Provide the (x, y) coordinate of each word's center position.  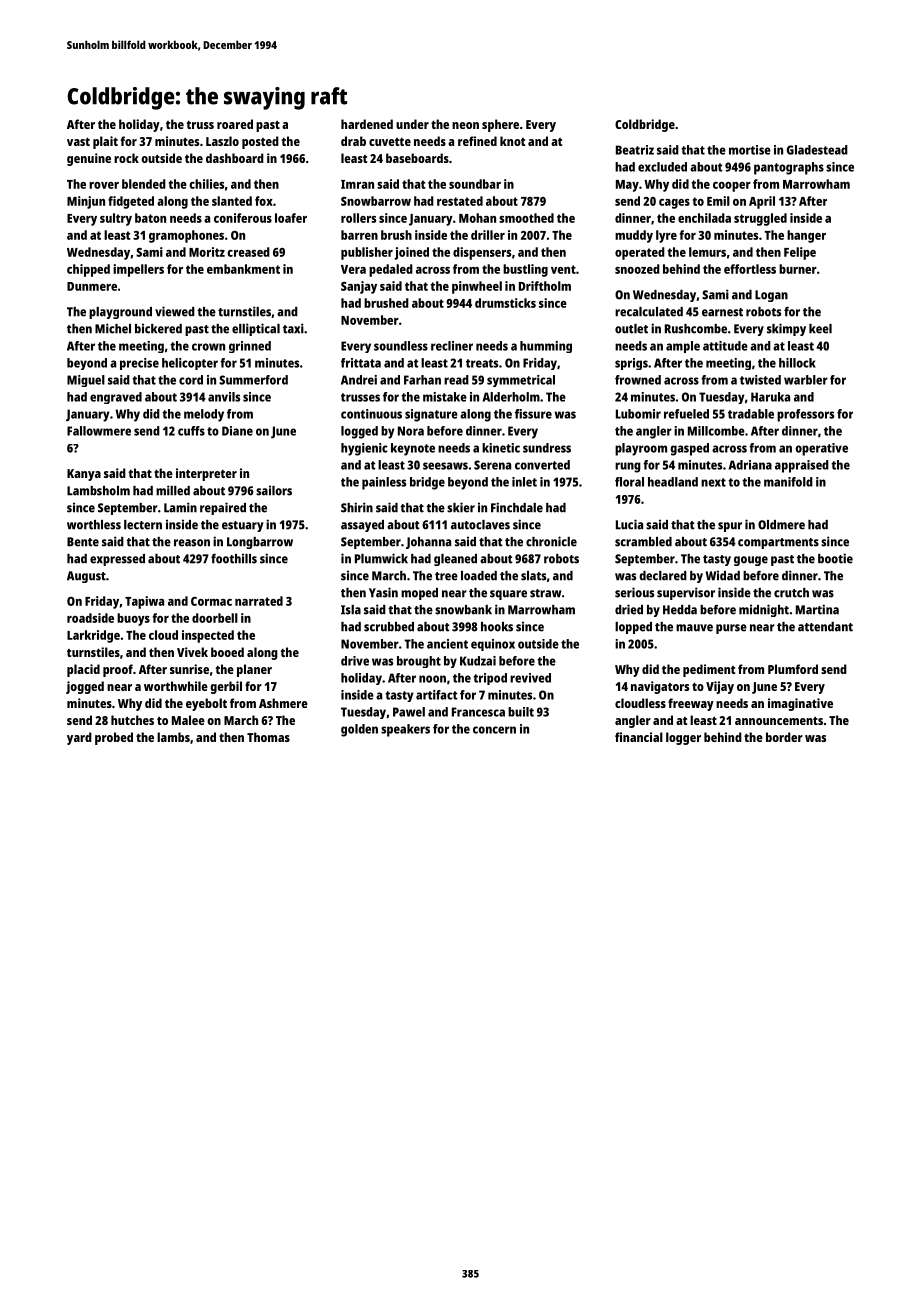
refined (477, 141)
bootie (835, 558)
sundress (547, 448)
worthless (94, 525)
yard (79, 738)
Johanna (428, 543)
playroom (641, 449)
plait (105, 142)
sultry (116, 219)
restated (460, 201)
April (762, 202)
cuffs (191, 431)
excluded (662, 167)
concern (494, 730)
